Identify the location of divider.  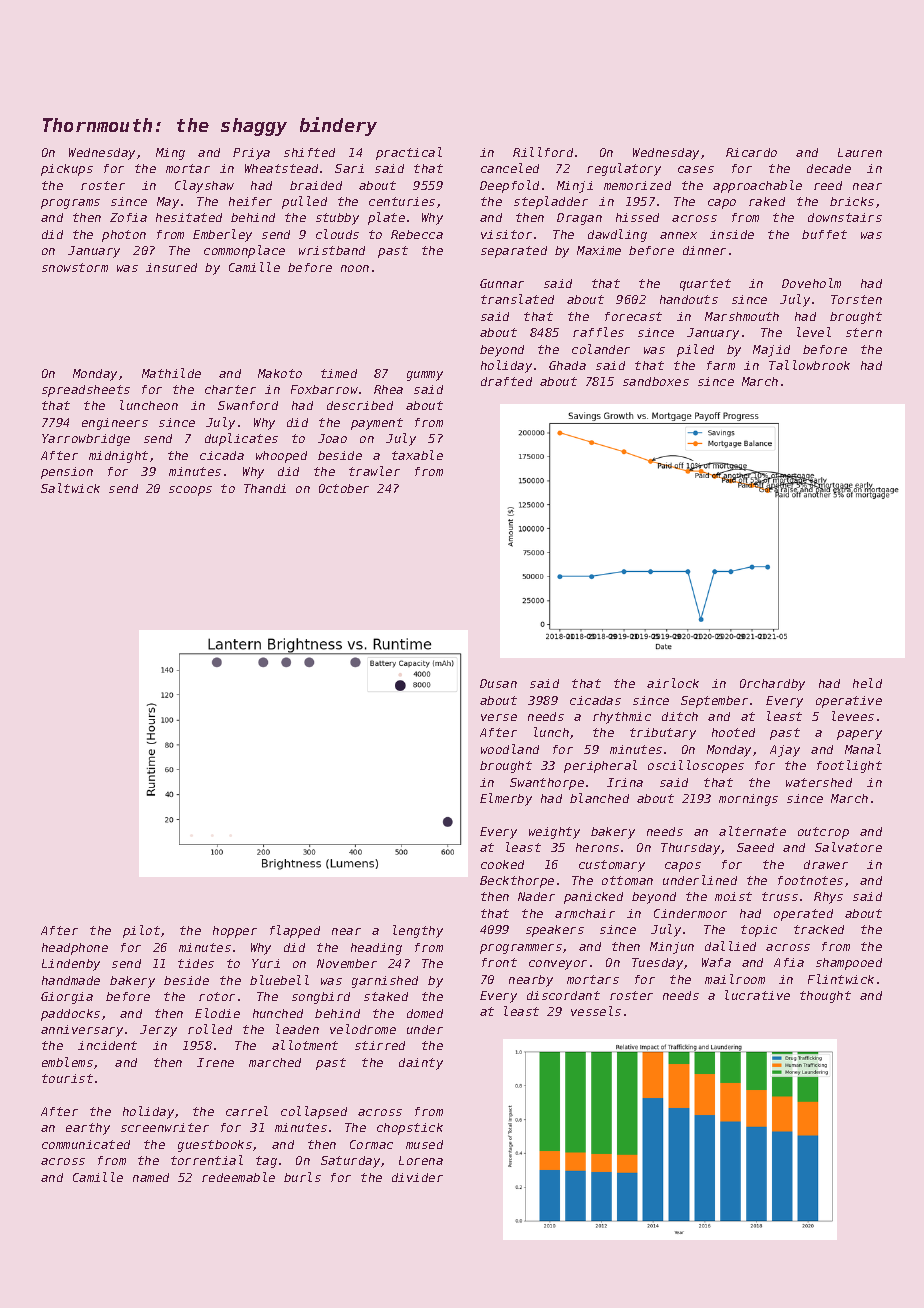
(417, 1177).
